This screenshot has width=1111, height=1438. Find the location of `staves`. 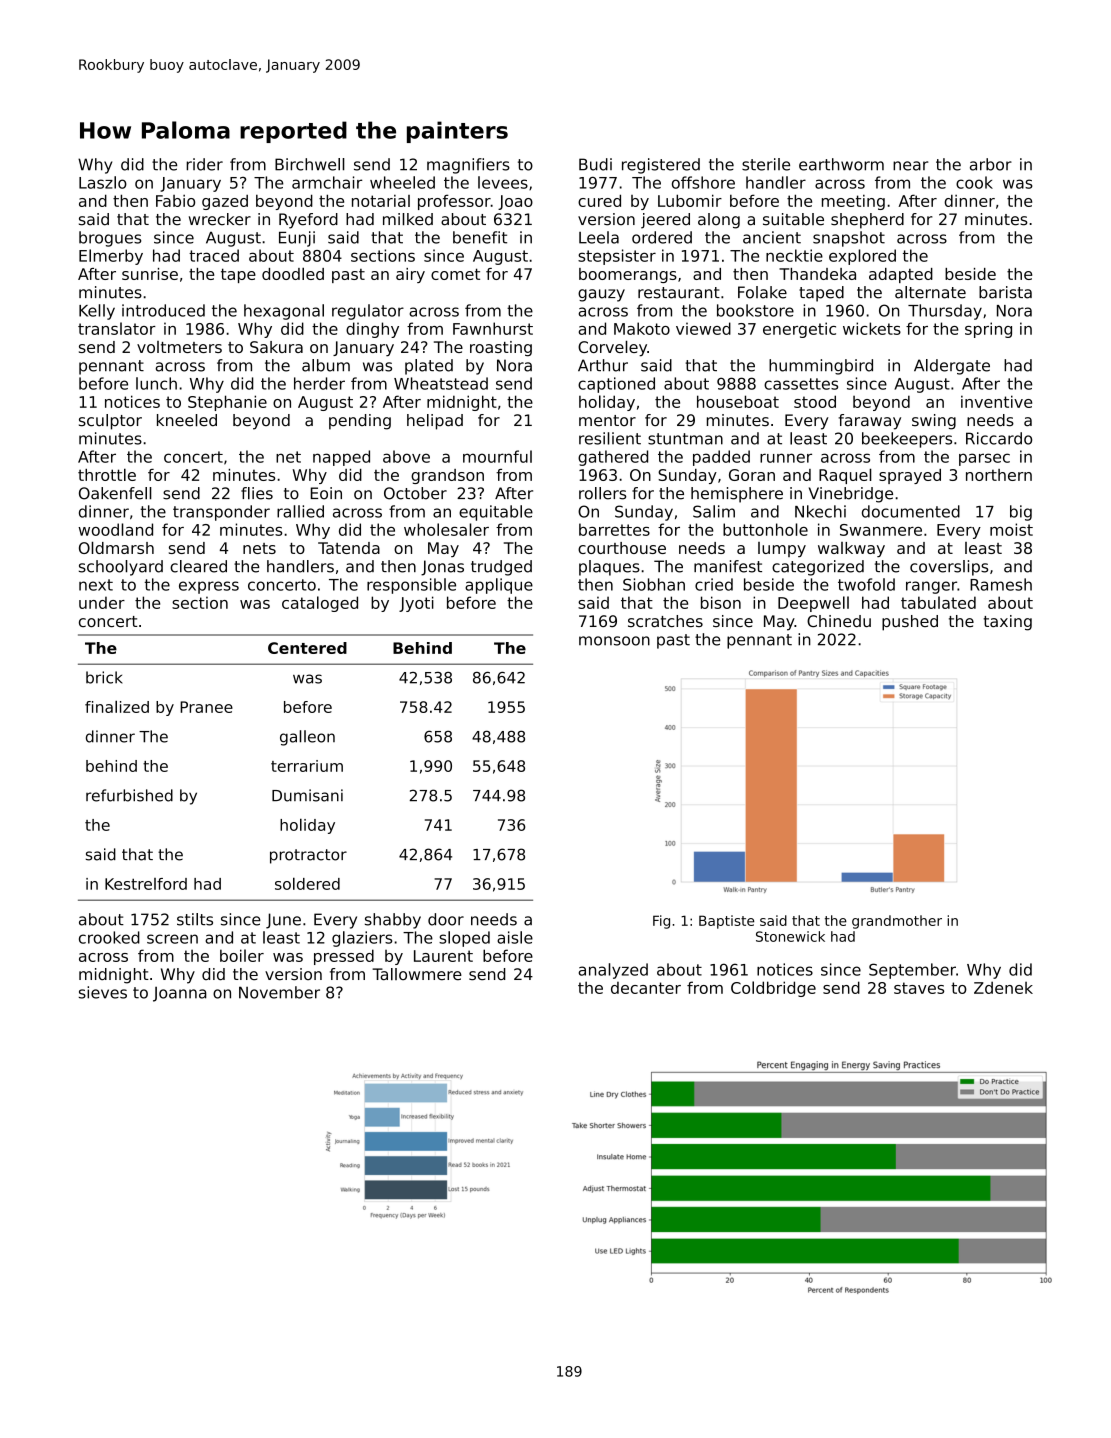

staves is located at coordinates (919, 988).
